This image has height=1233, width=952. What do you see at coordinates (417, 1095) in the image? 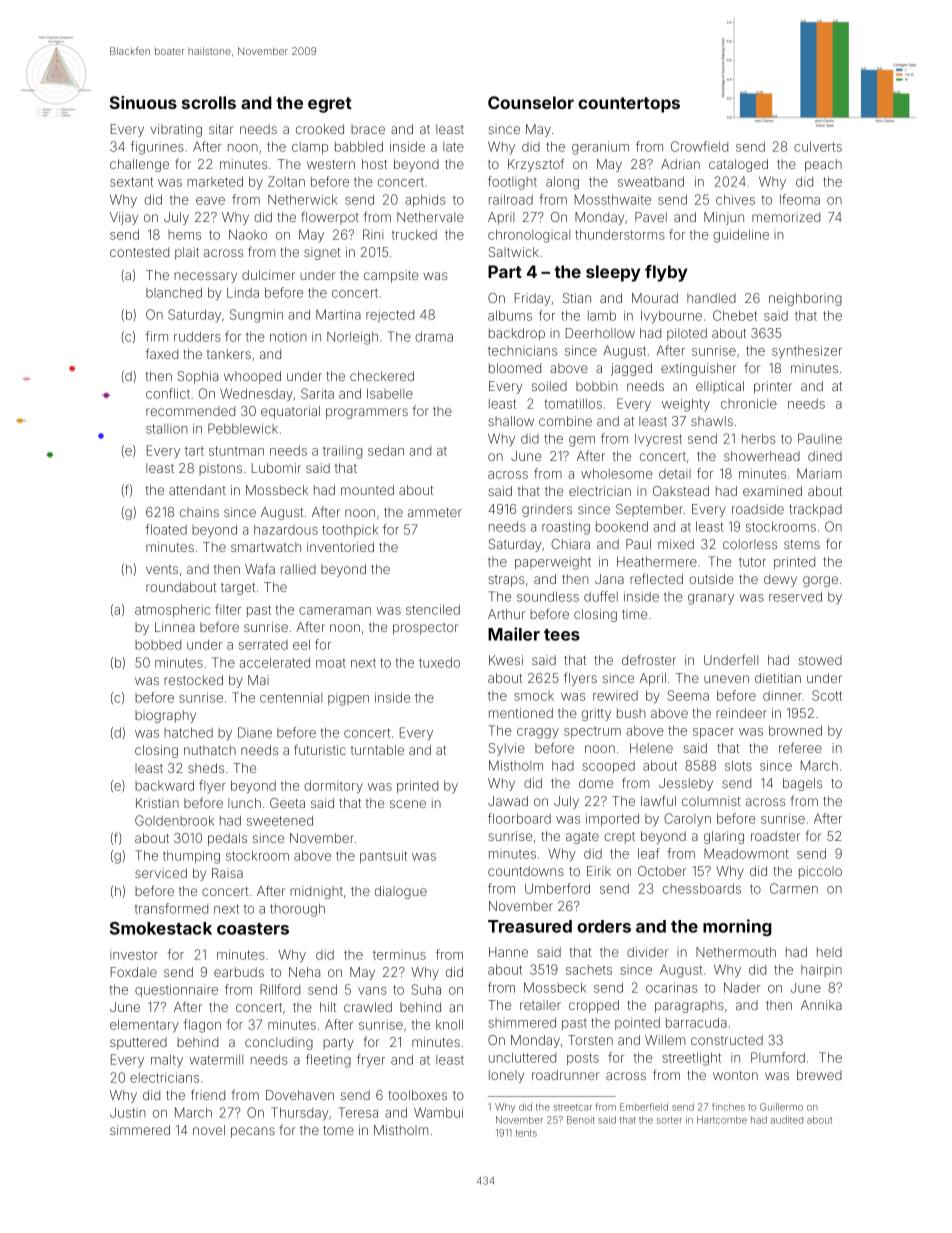
I see `toolboxes` at bounding box center [417, 1095].
